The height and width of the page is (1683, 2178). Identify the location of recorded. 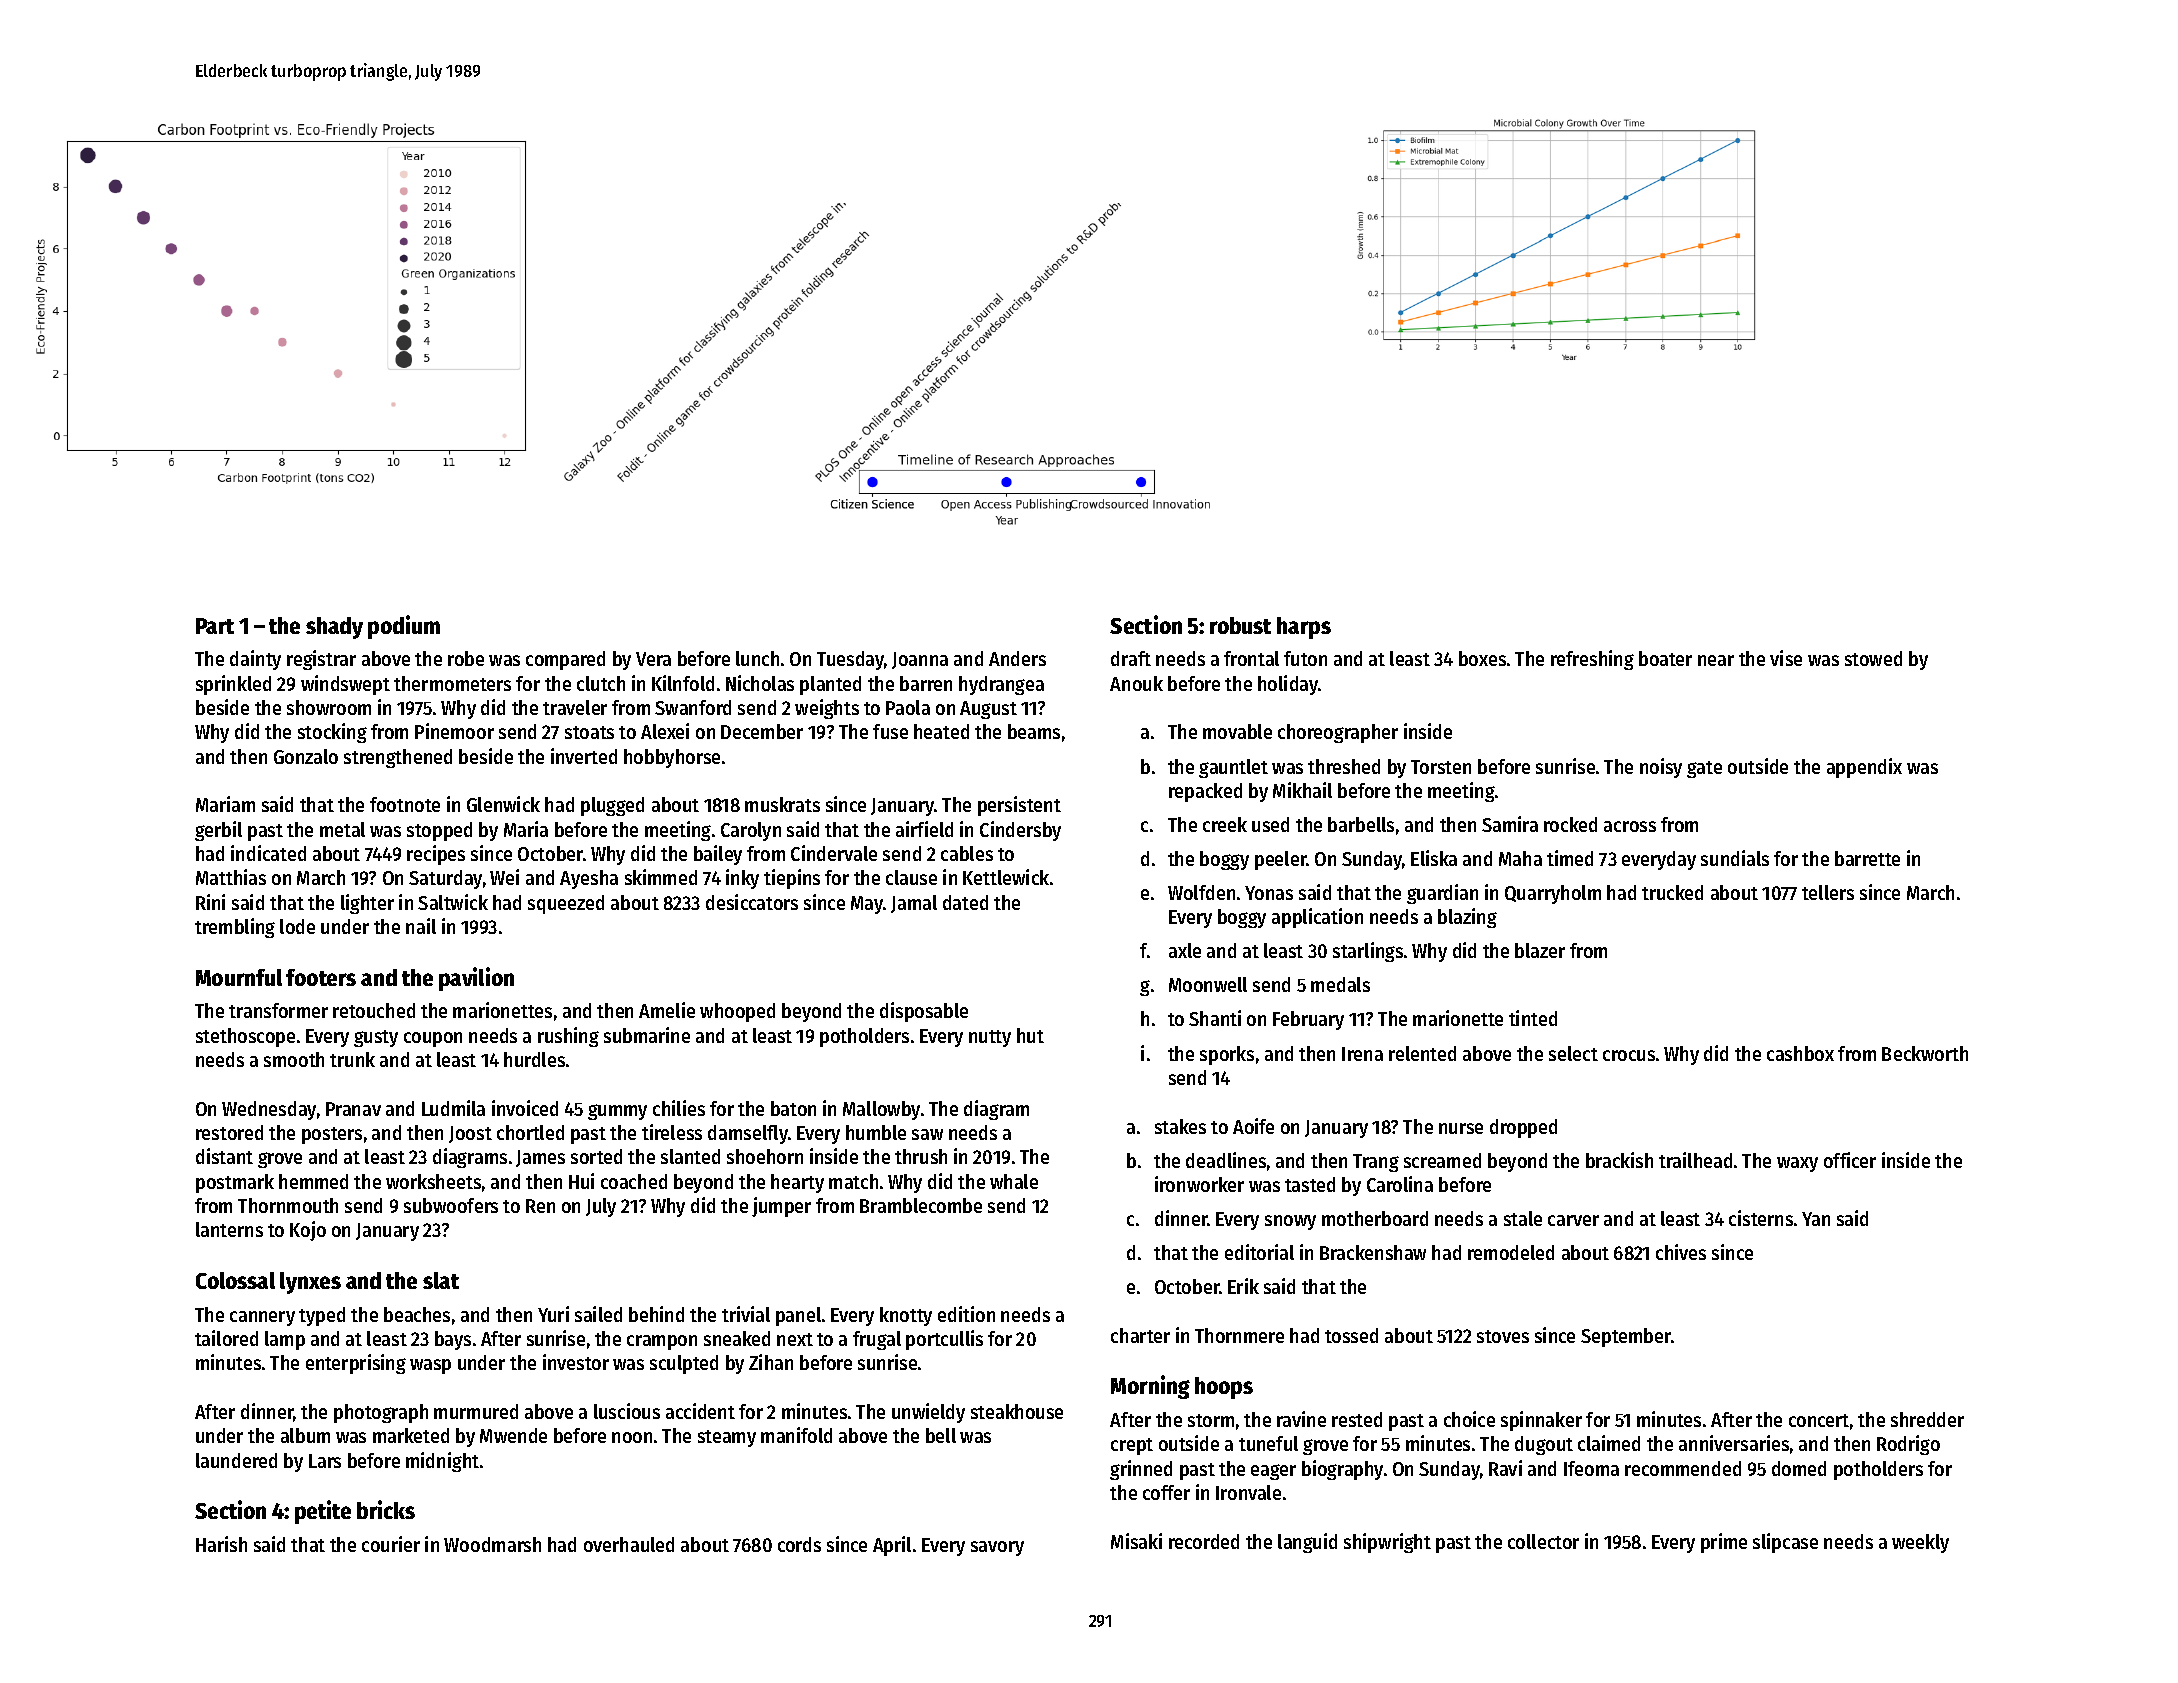
(1204, 1541).
